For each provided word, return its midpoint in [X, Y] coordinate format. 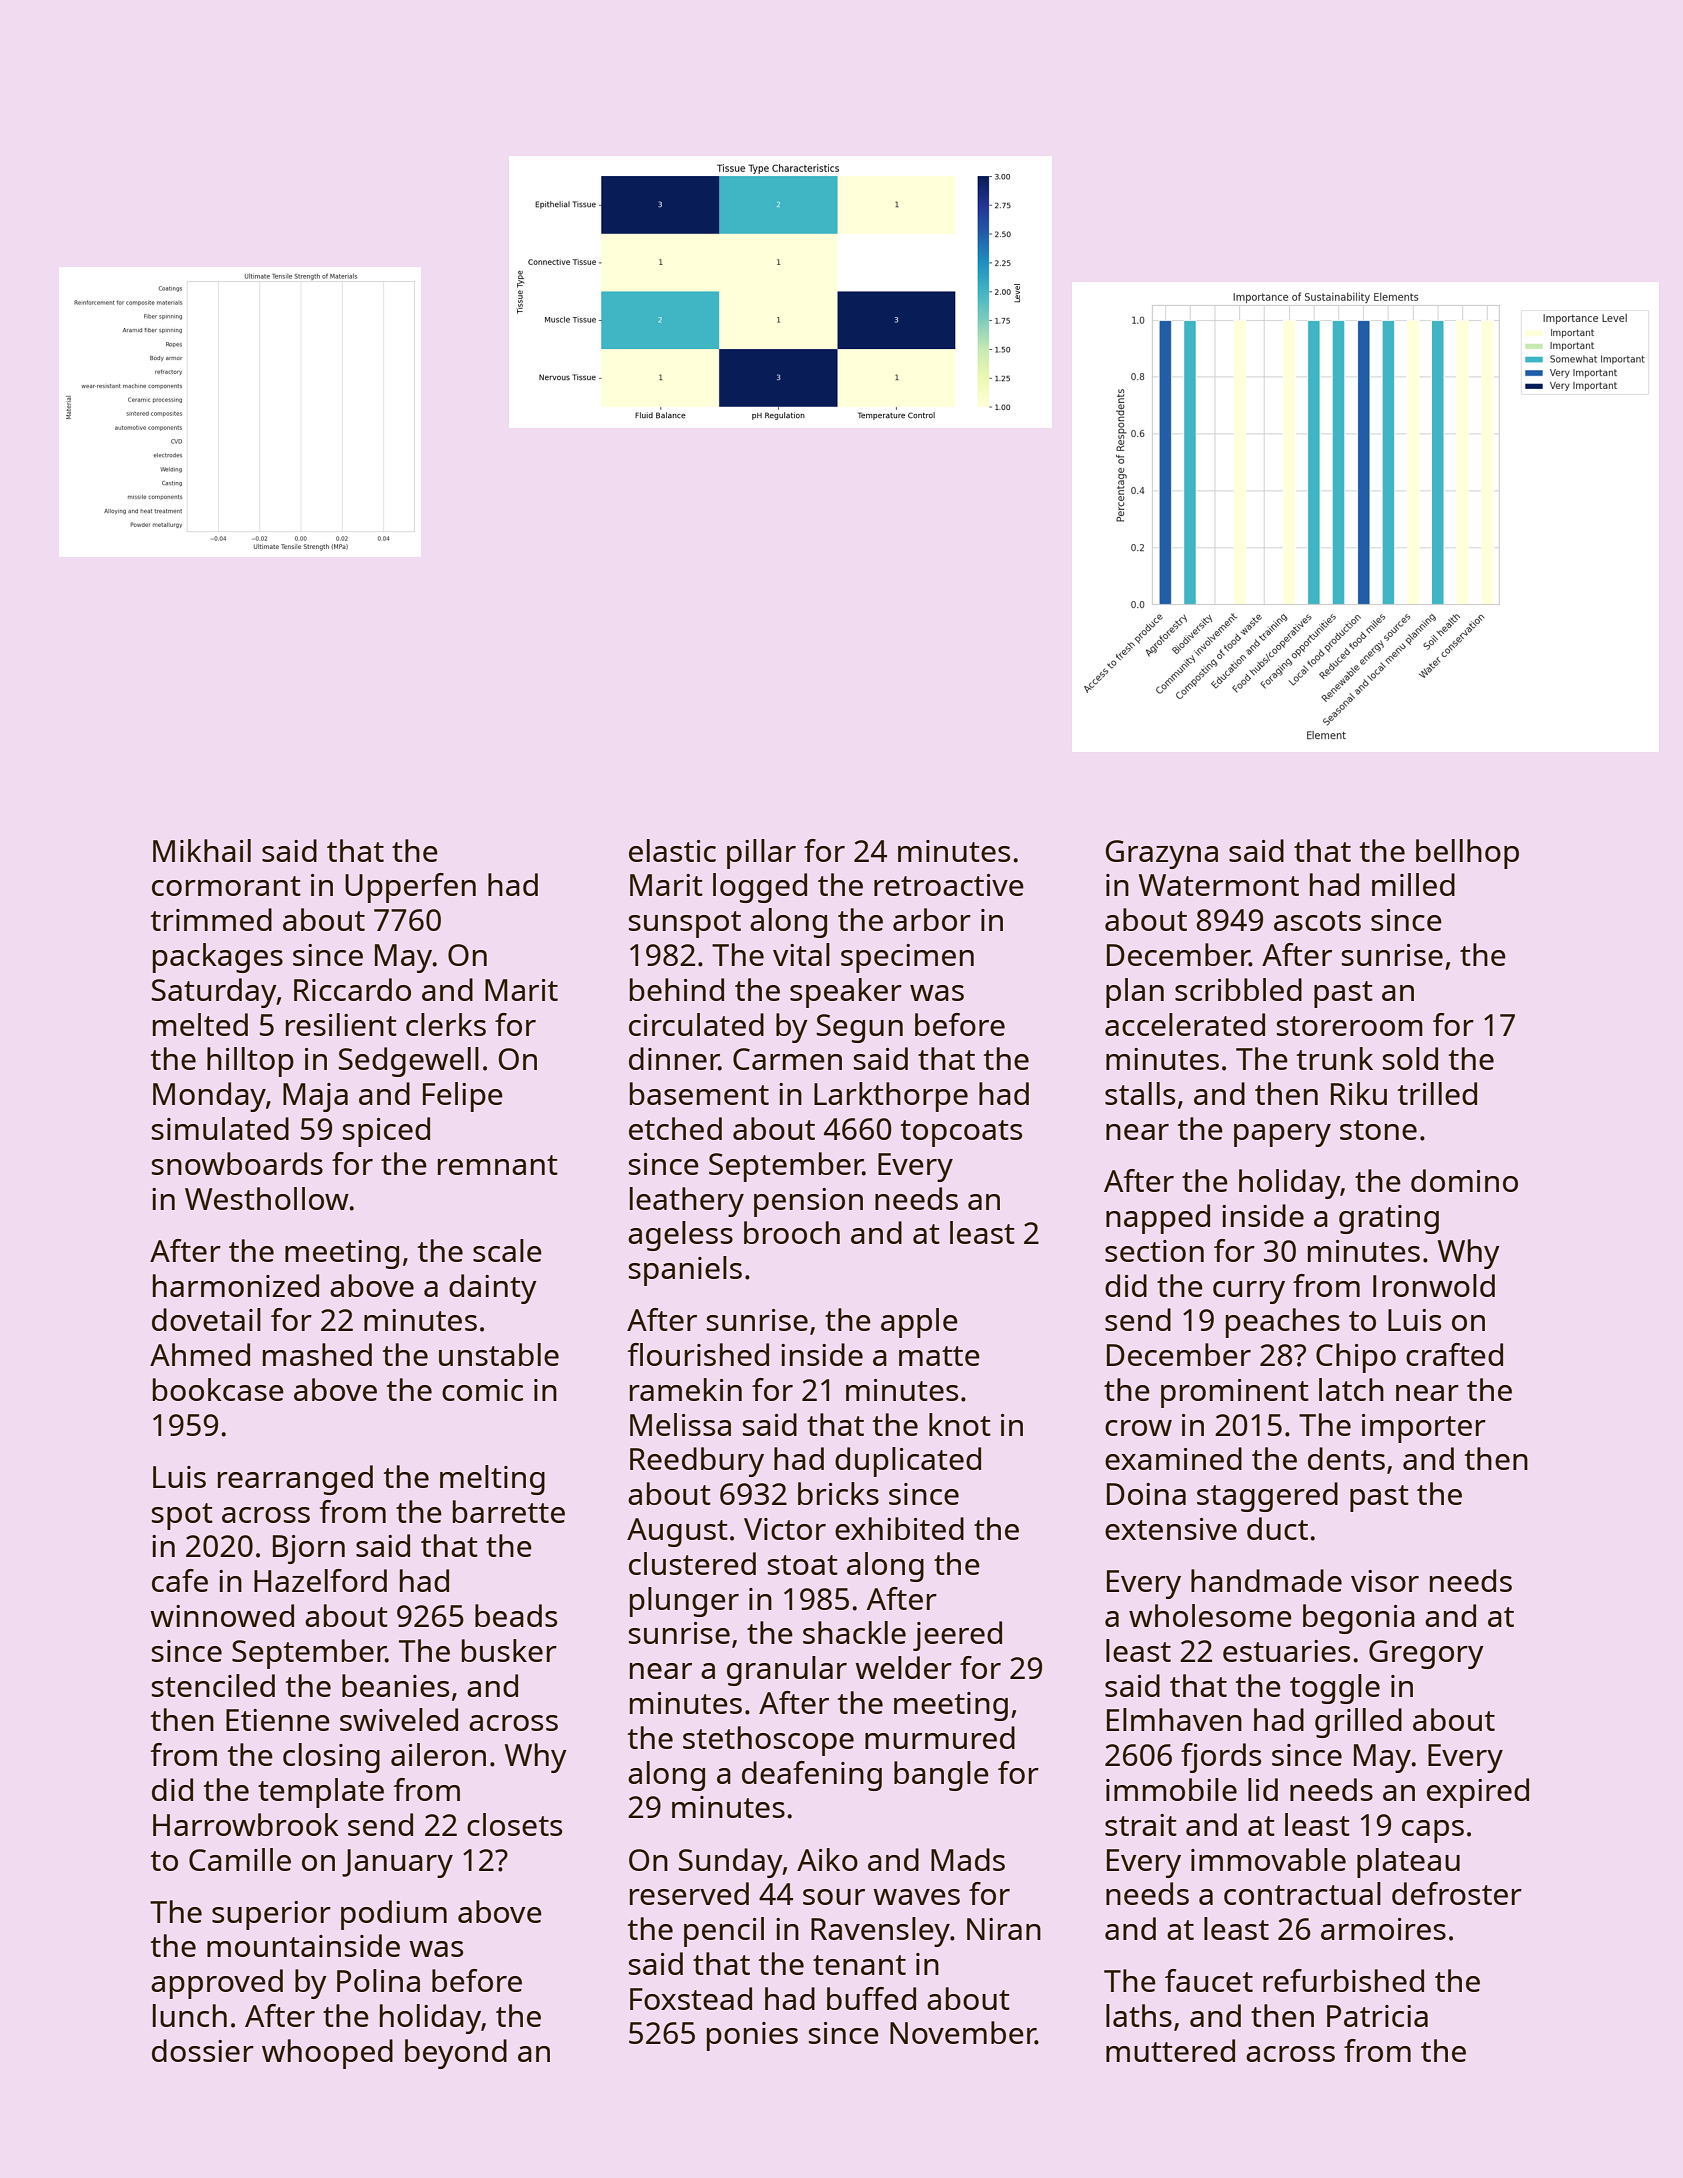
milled [1413, 884]
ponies [752, 2036]
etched [675, 1128]
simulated [220, 1128]
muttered [1170, 2050]
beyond [456, 2054]
